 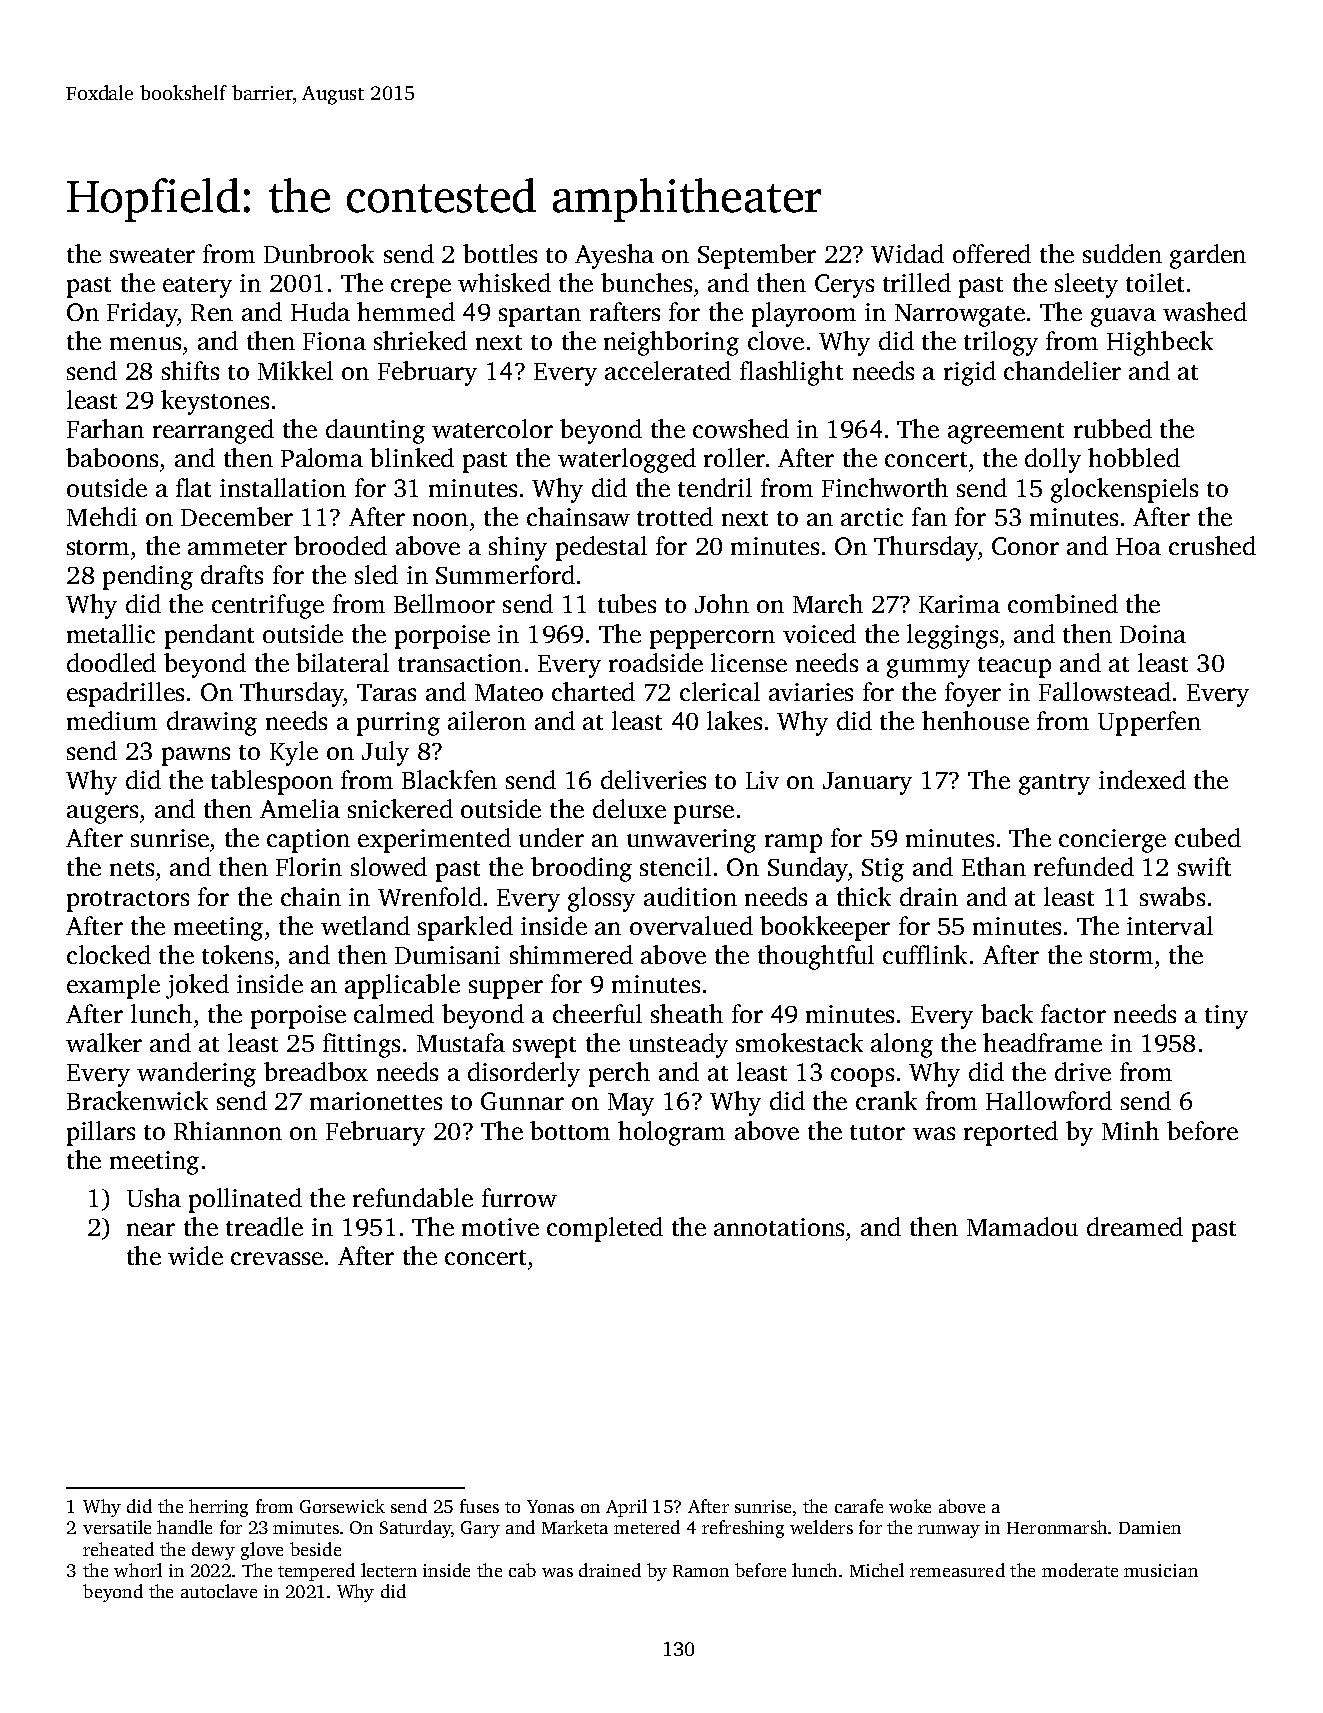 I want to click on glockenspiels, so click(x=1124, y=490).
